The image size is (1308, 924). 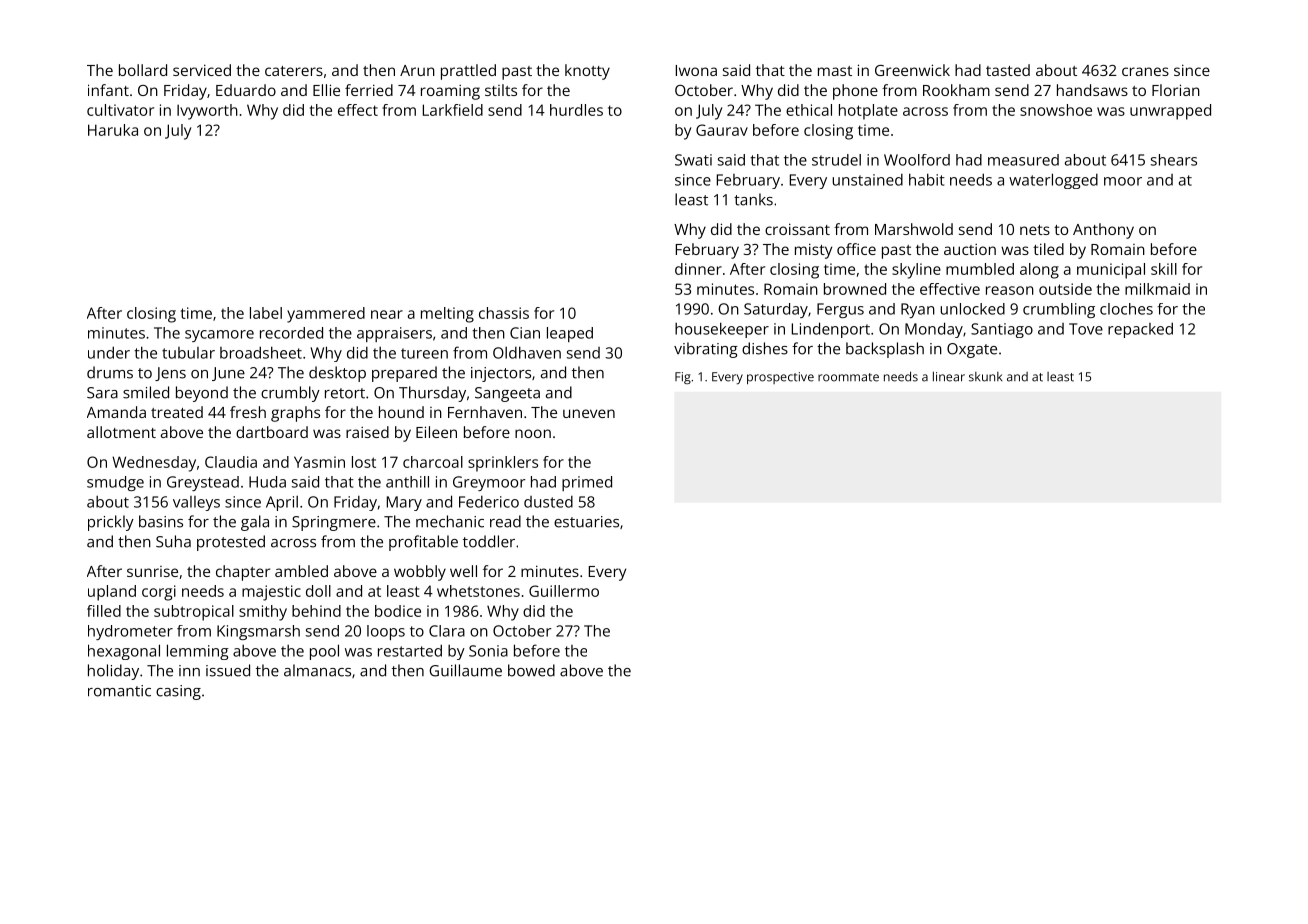 What do you see at coordinates (531, 670) in the screenshot?
I see `bowed` at bounding box center [531, 670].
